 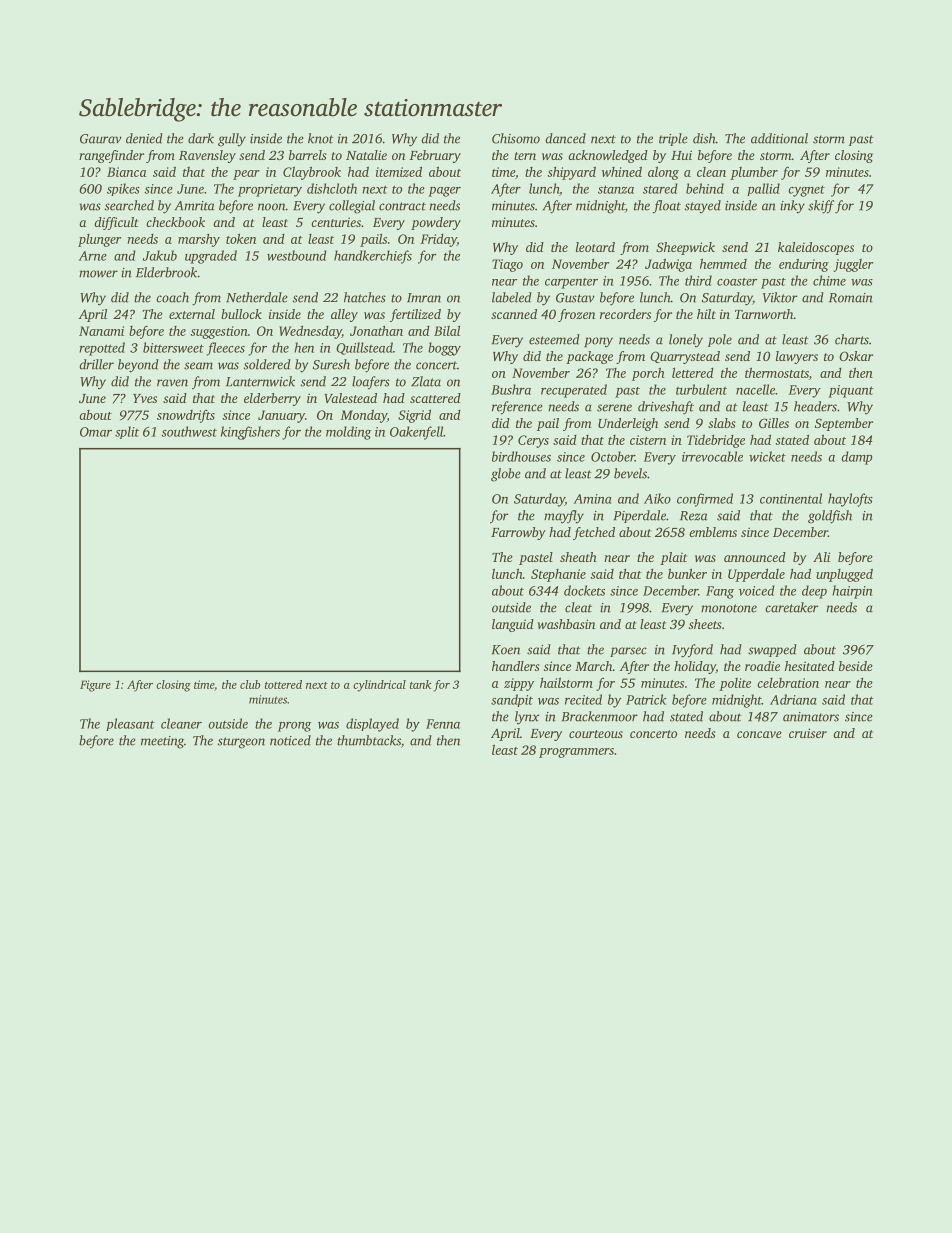 I want to click on kingfishers, so click(x=250, y=433).
